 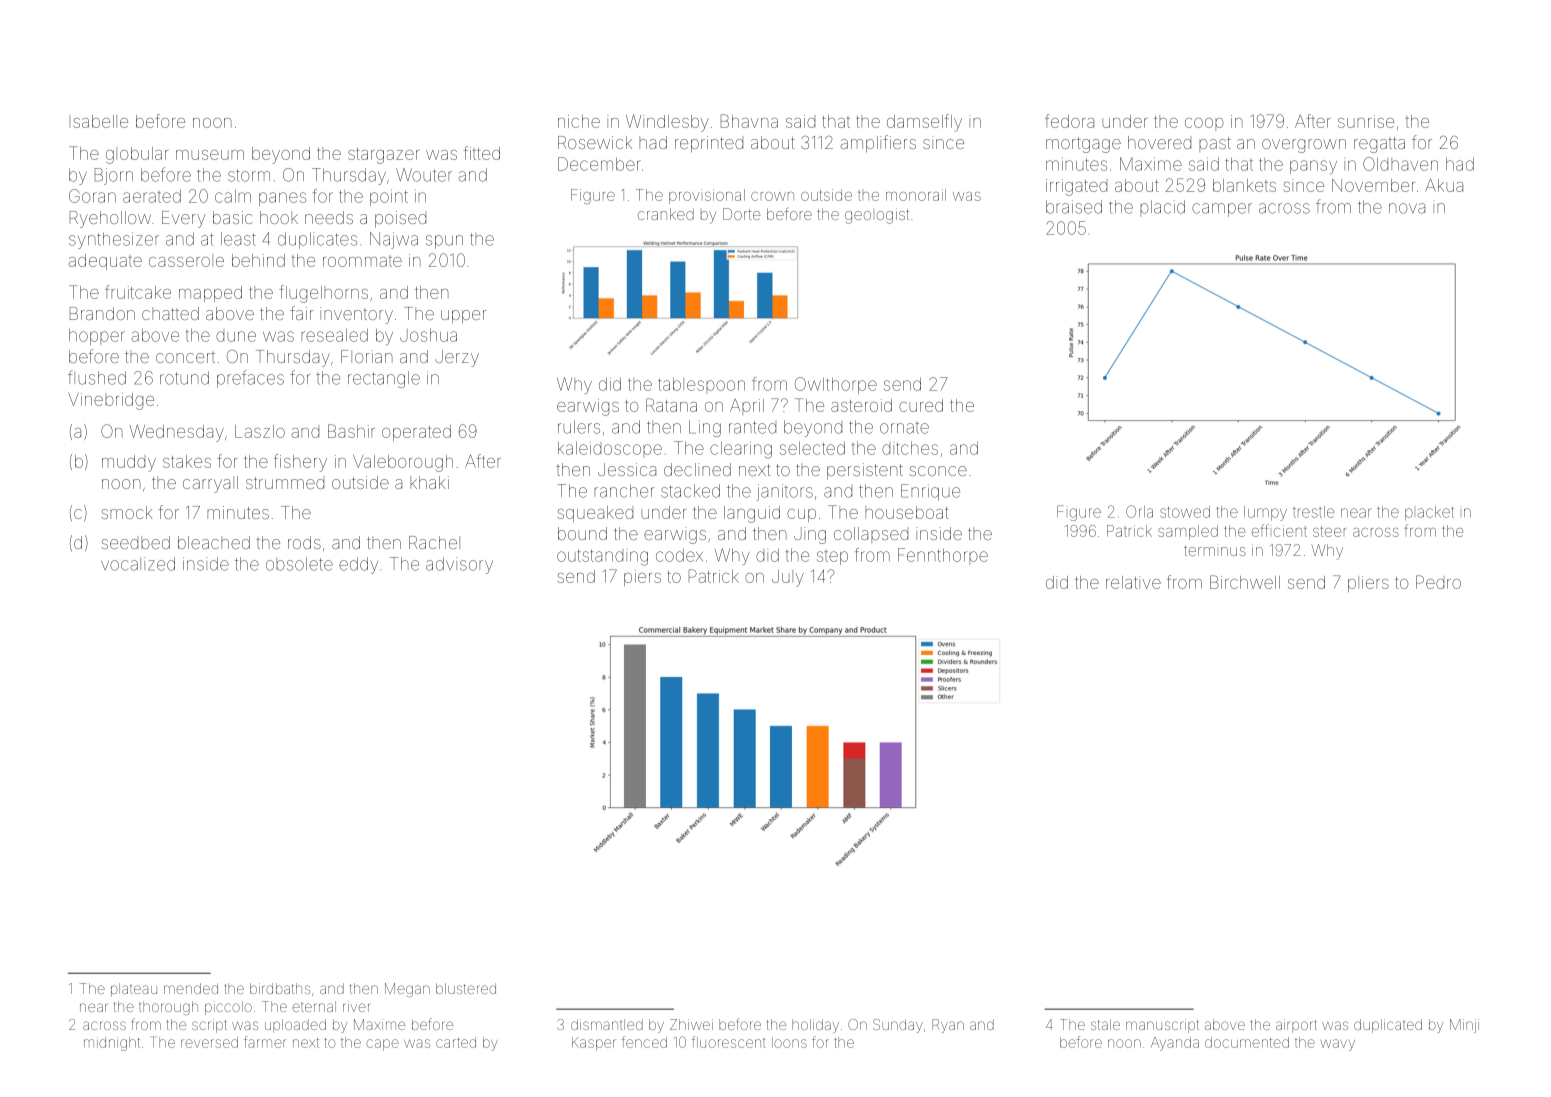 What do you see at coordinates (384, 379) in the document?
I see `rectangle` at bounding box center [384, 379].
